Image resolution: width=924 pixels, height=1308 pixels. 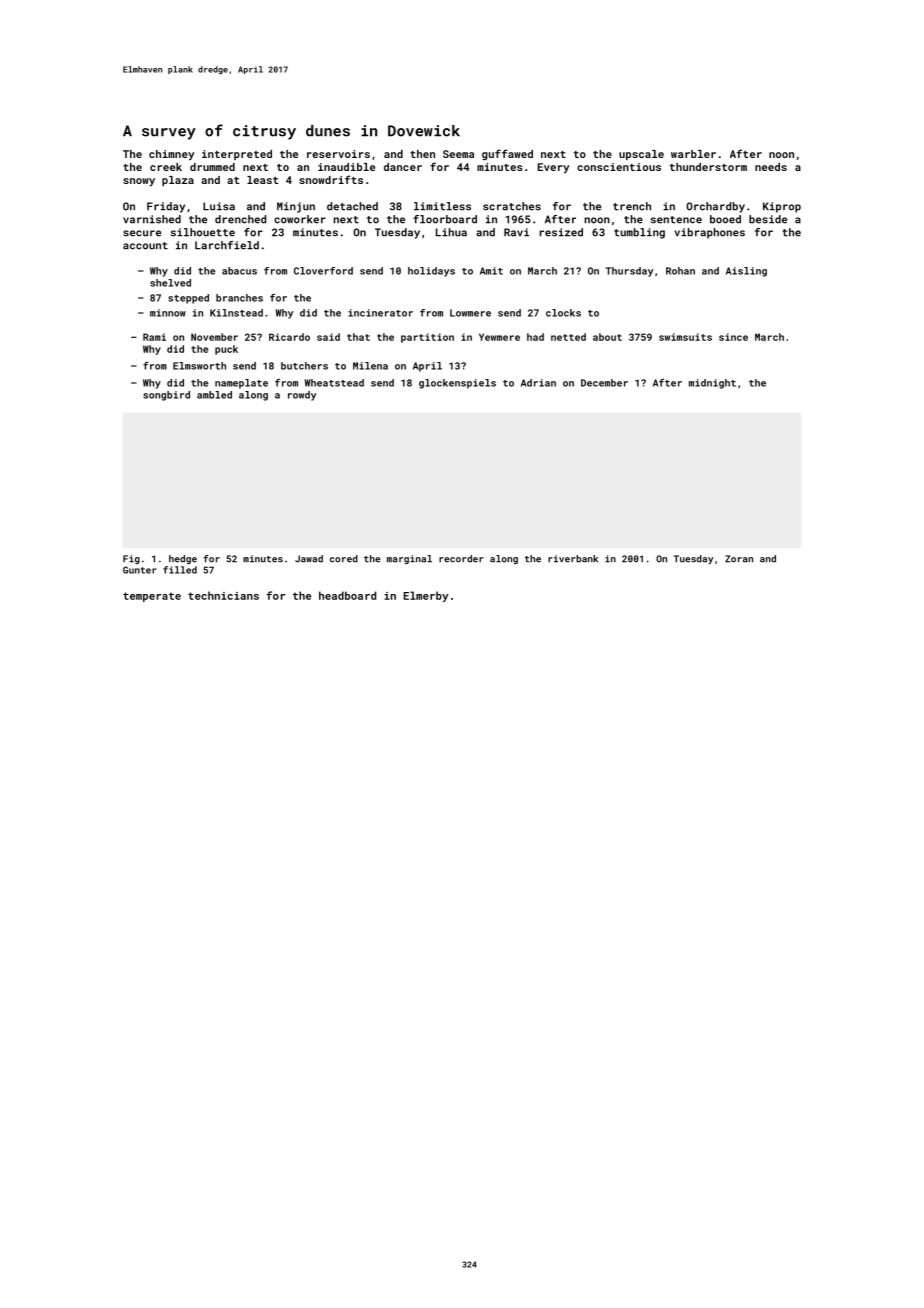 I want to click on Zoran, so click(x=739, y=559).
